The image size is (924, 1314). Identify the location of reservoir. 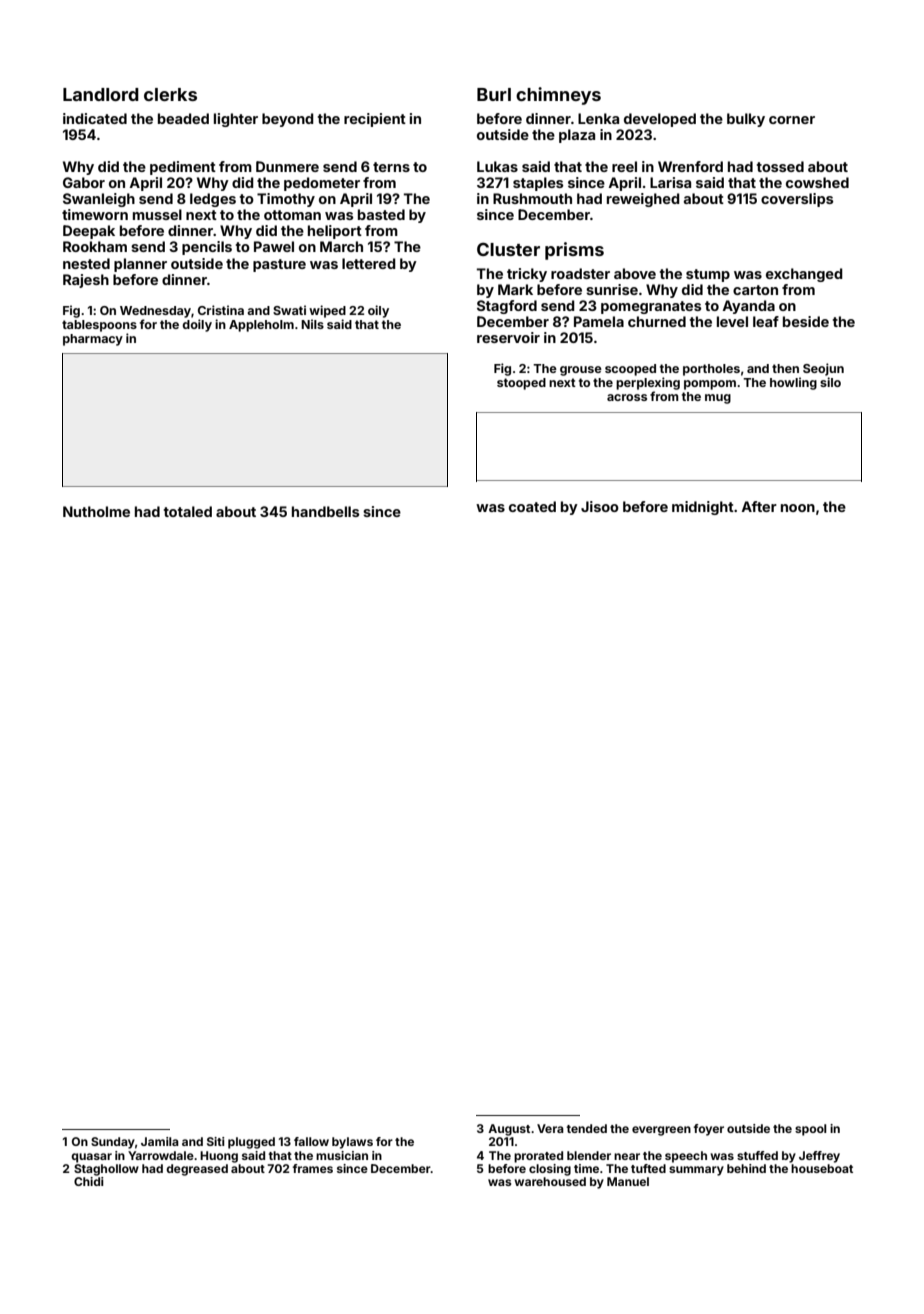
(508, 337).
